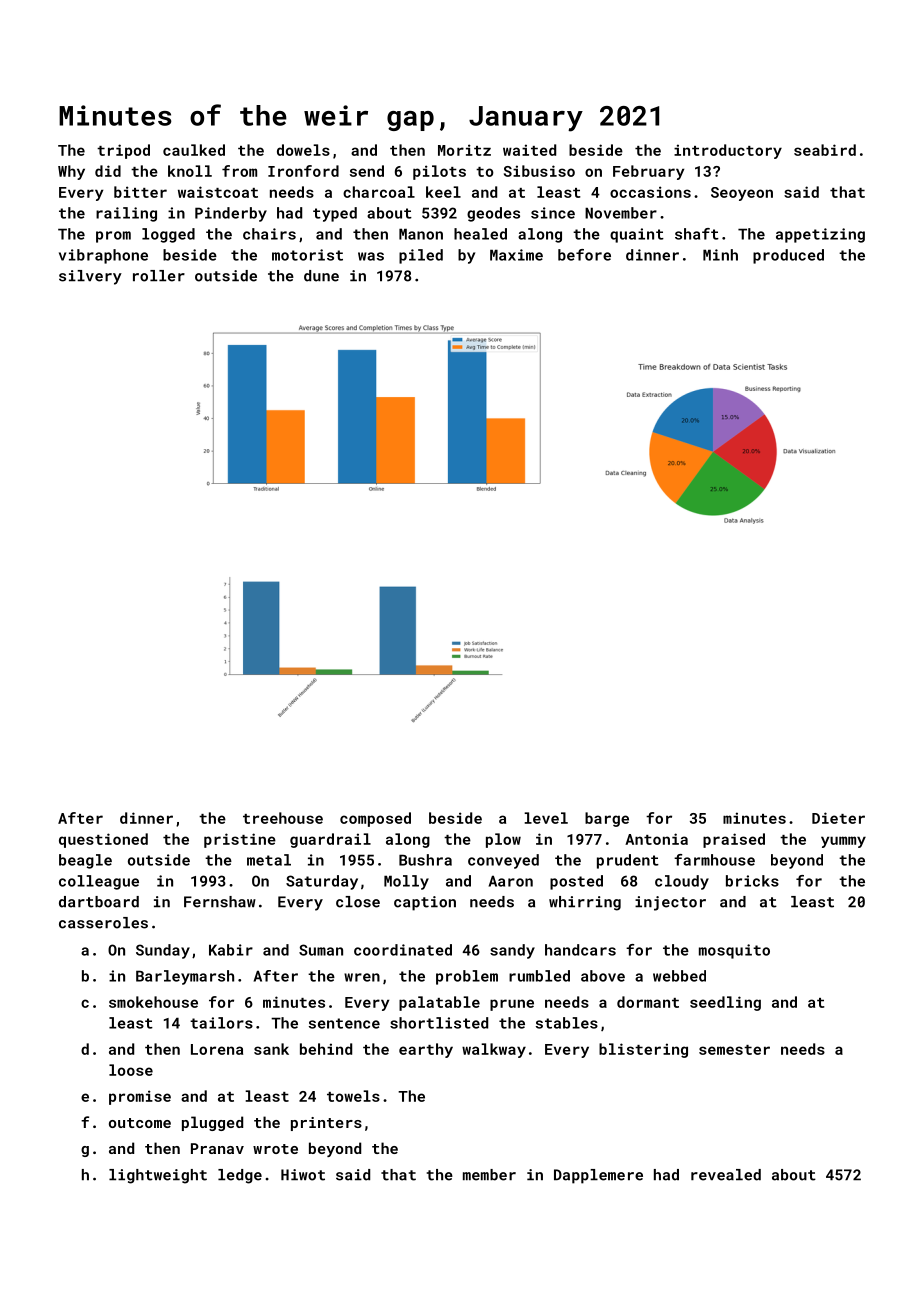  Describe the element at coordinates (529, 150) in the screenshot. I see `waited` at that location.
